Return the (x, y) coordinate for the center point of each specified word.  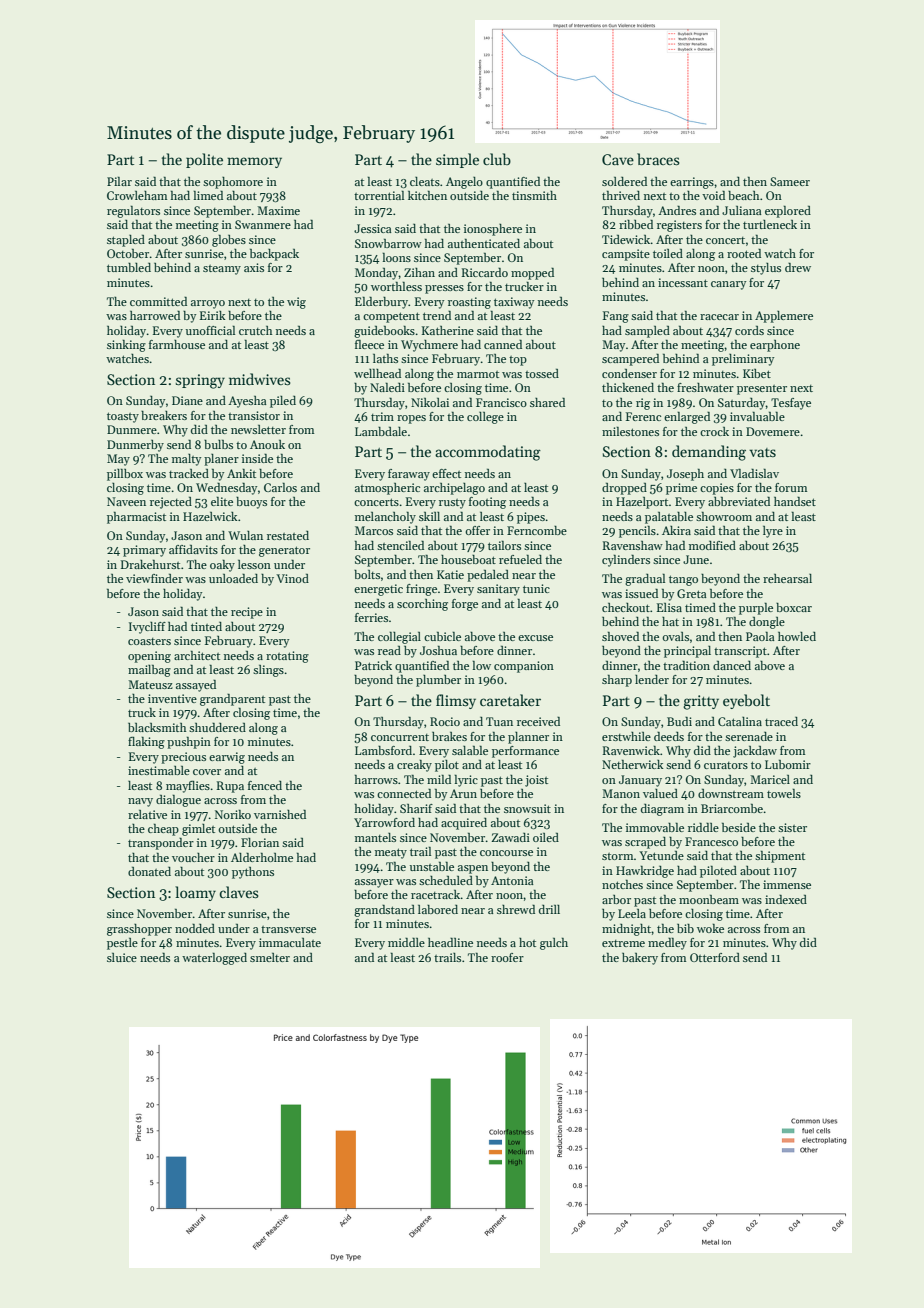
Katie (450, 574)
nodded (195, 928)
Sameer (790, 181)
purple (756, 608)
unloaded (233, 578)
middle (406, 942)
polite (204, 160)
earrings (692, 183)
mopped (532, 273)
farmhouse (177, 344)
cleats (425, 181)
